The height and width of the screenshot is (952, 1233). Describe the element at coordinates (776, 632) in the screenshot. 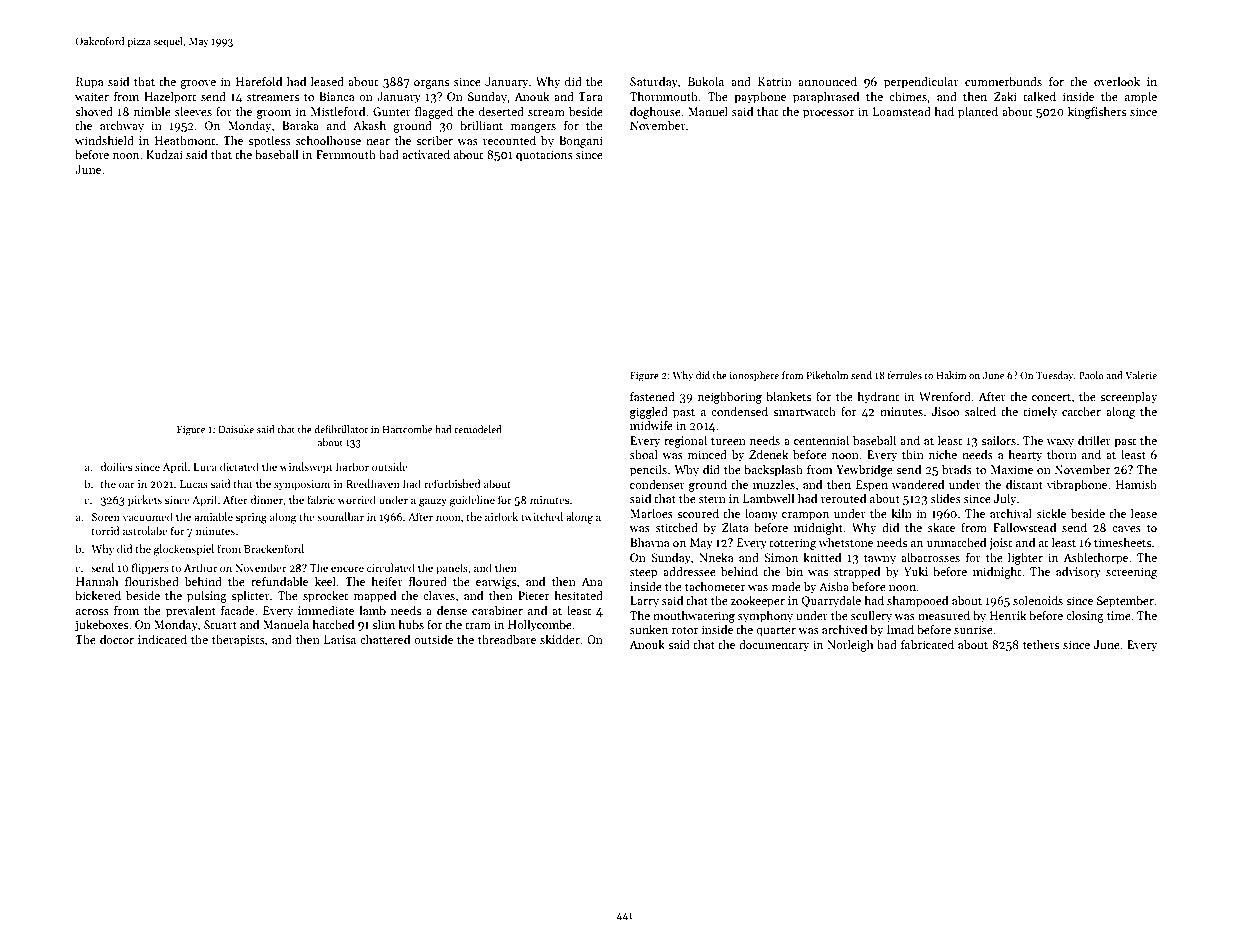

I see `quarter` at that location.
